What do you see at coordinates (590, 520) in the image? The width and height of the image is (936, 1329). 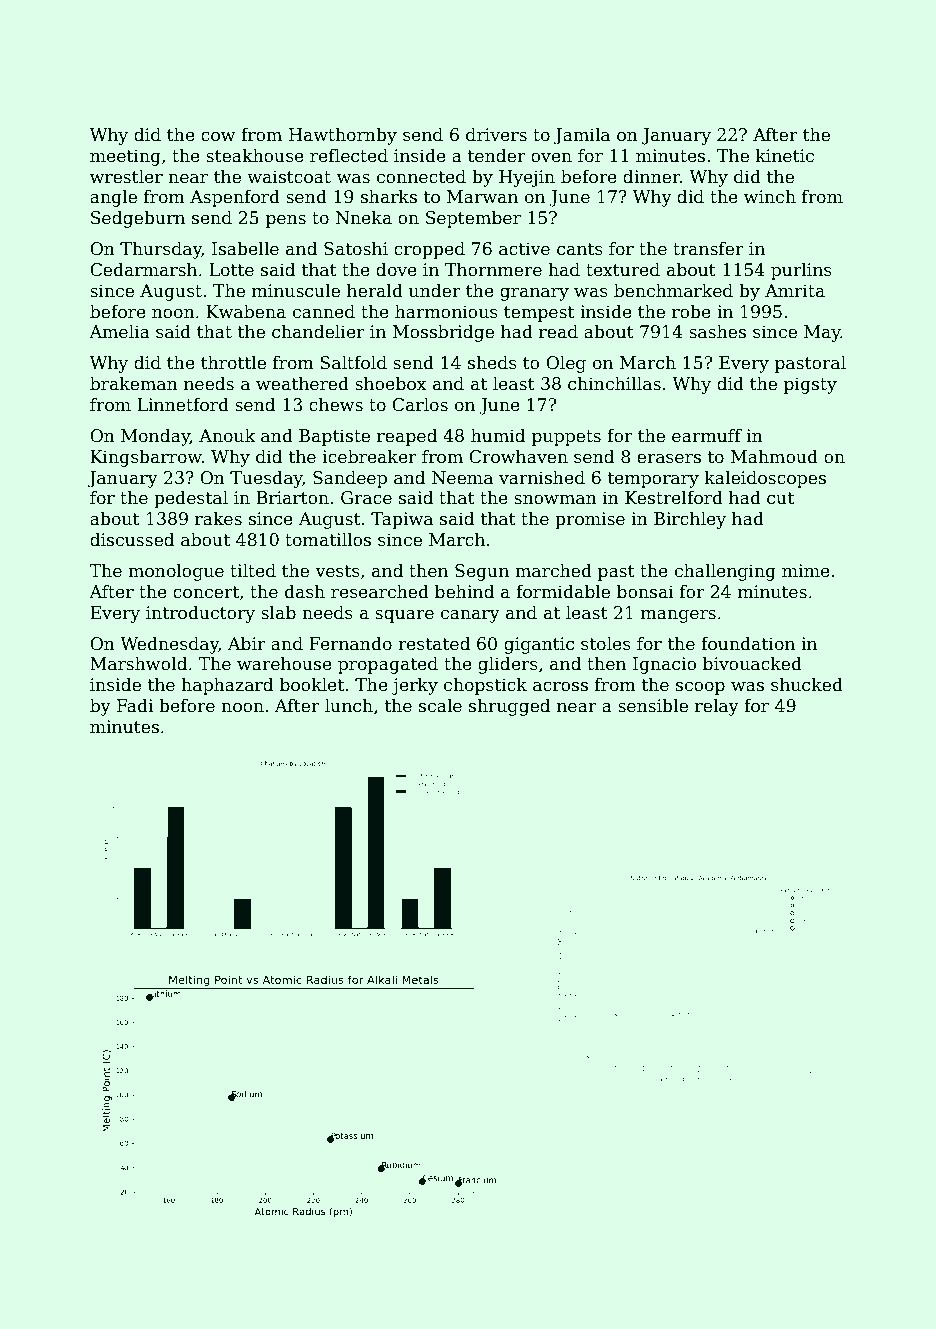 I see `promise` at bounding box center [590, 520].
